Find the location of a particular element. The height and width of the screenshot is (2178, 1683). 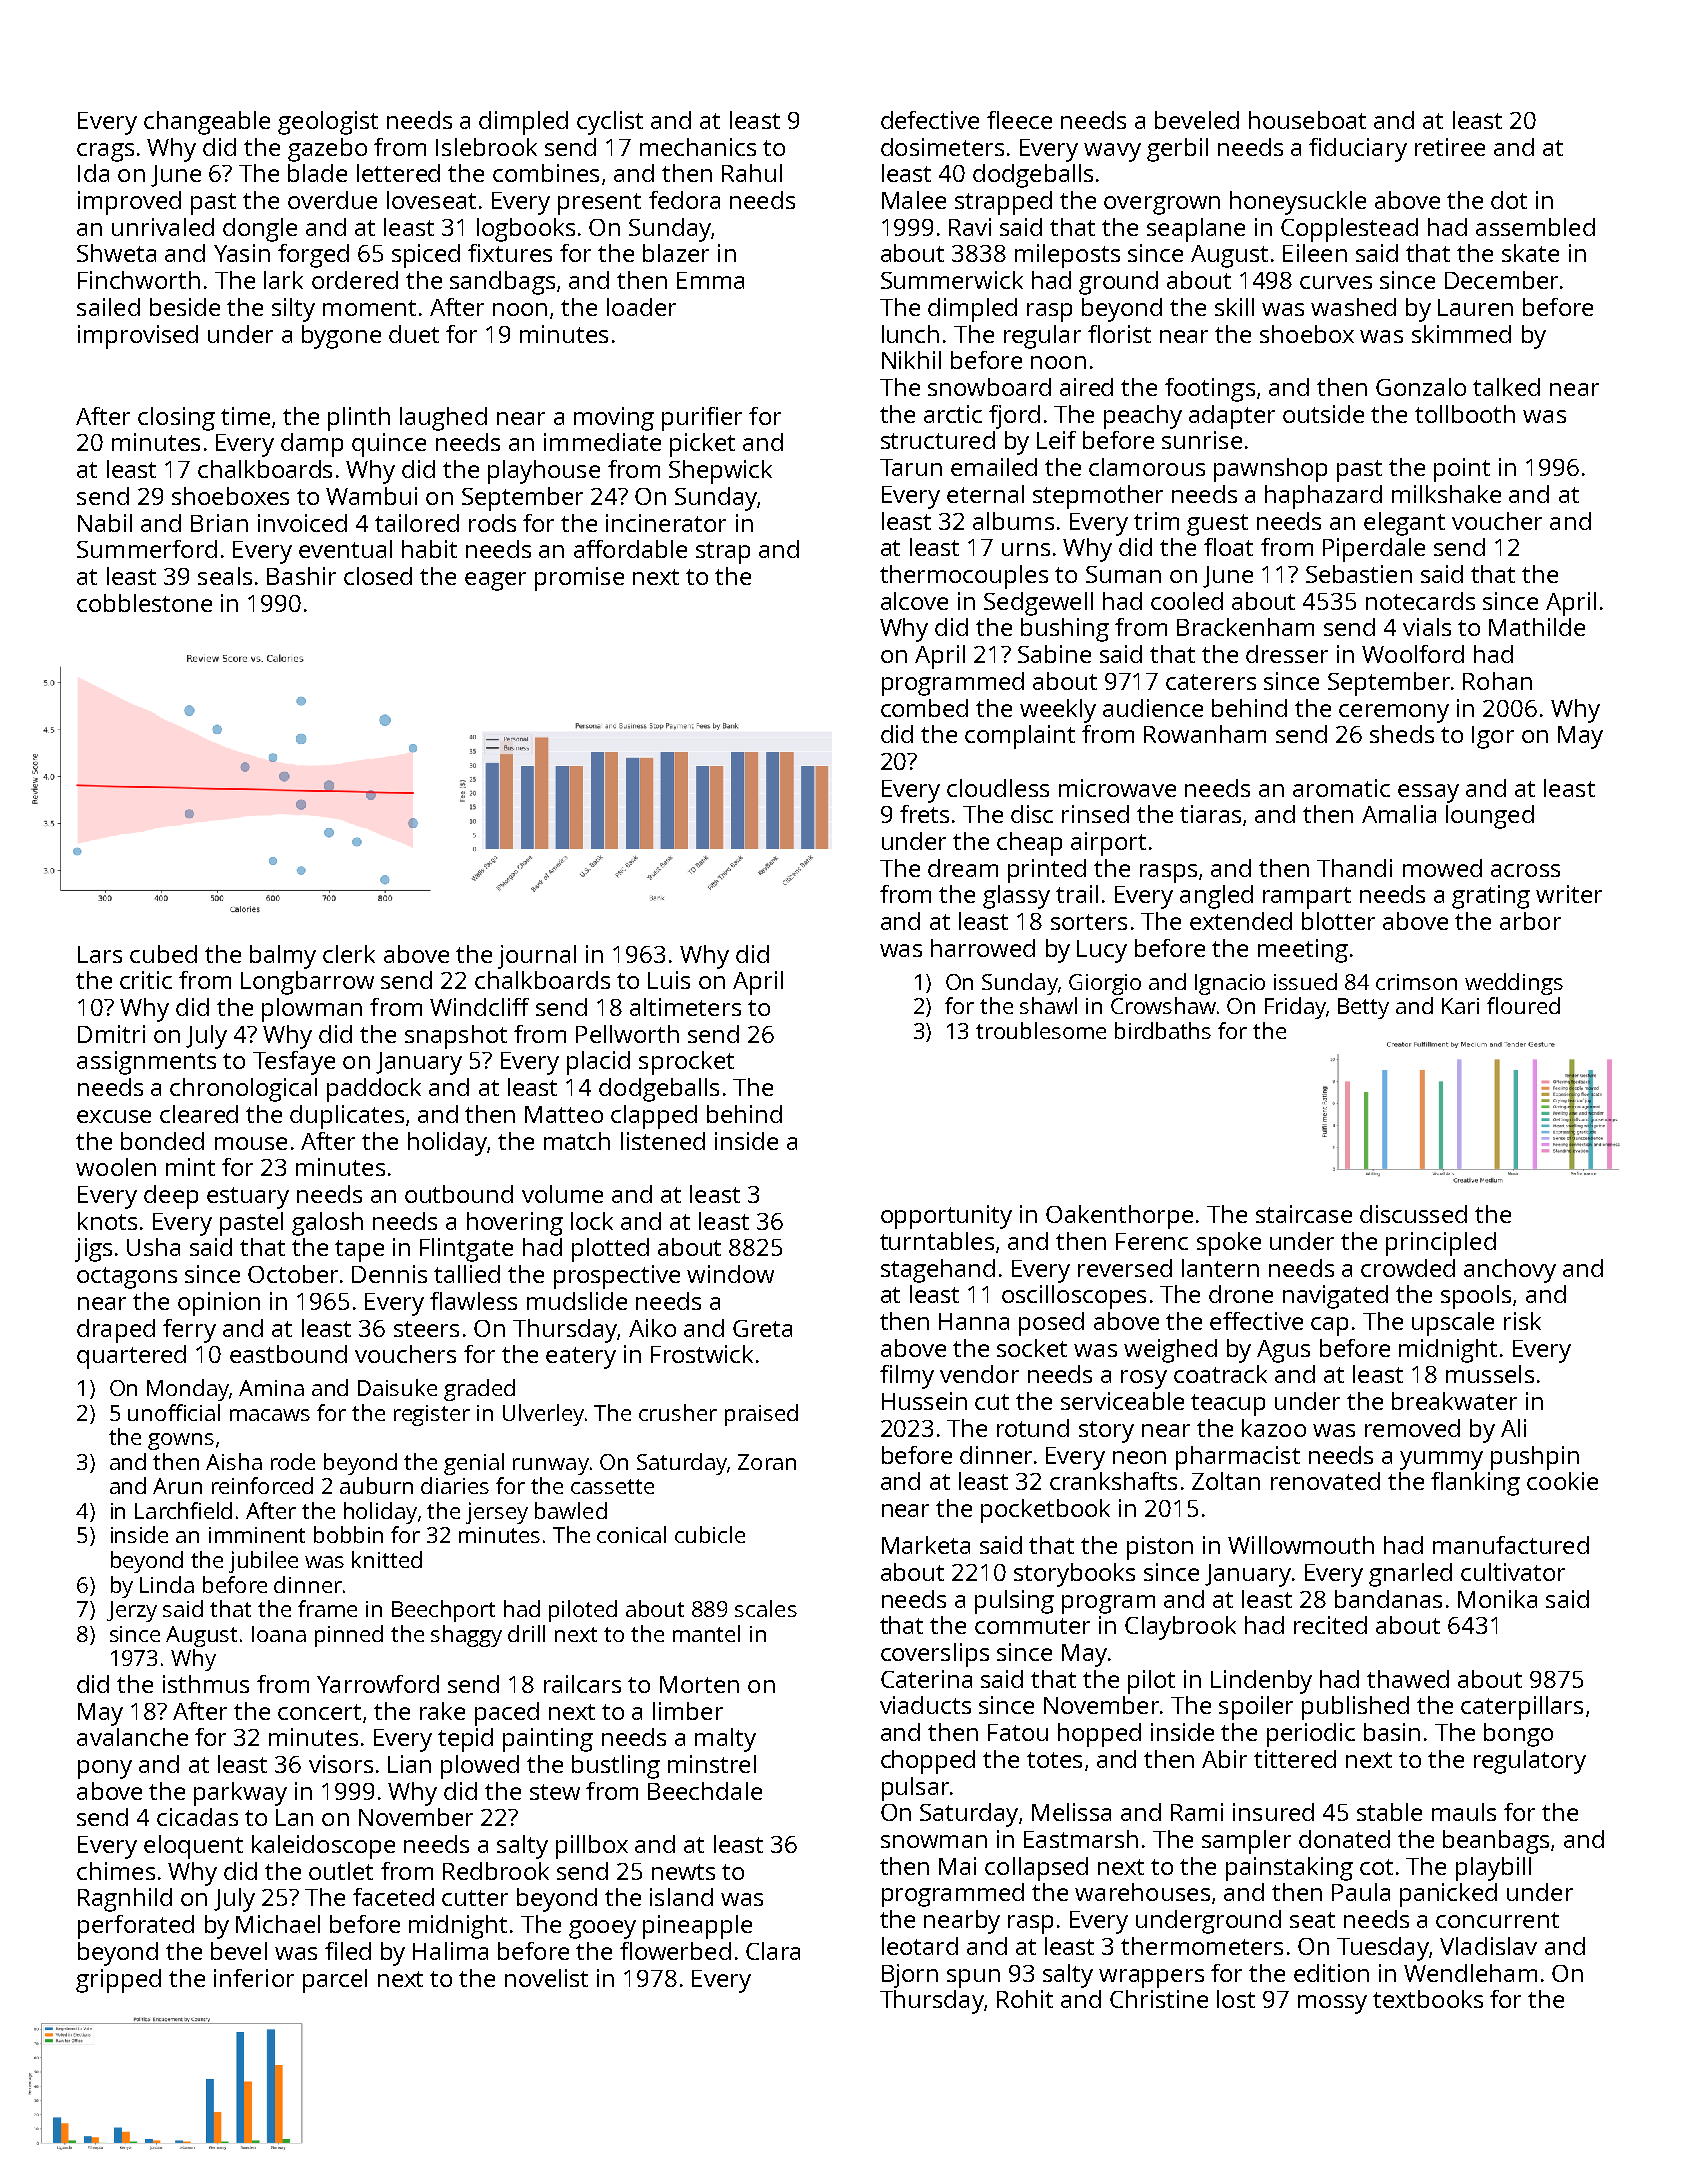

Zoltan is located at coordinates (1226, 1481).
